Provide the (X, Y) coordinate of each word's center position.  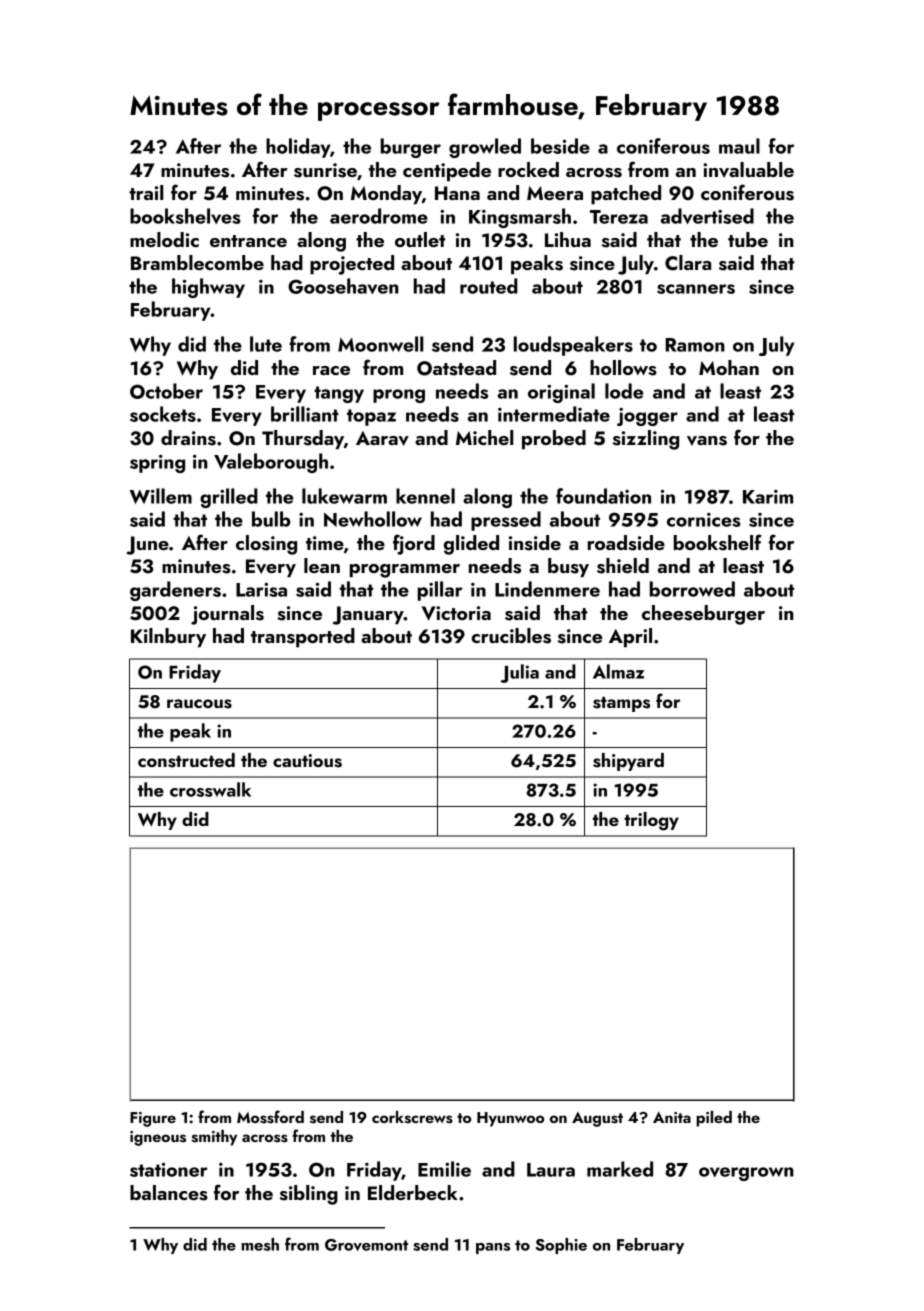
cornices (704, 520)
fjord (414, 544)
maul (739, 146)
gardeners (175, 591)
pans (493, 1248)
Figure (153, 1119)
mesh (260, 1244)
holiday (298, 148)
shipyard (628, 762)
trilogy (651, 821)
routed (489, 286)
